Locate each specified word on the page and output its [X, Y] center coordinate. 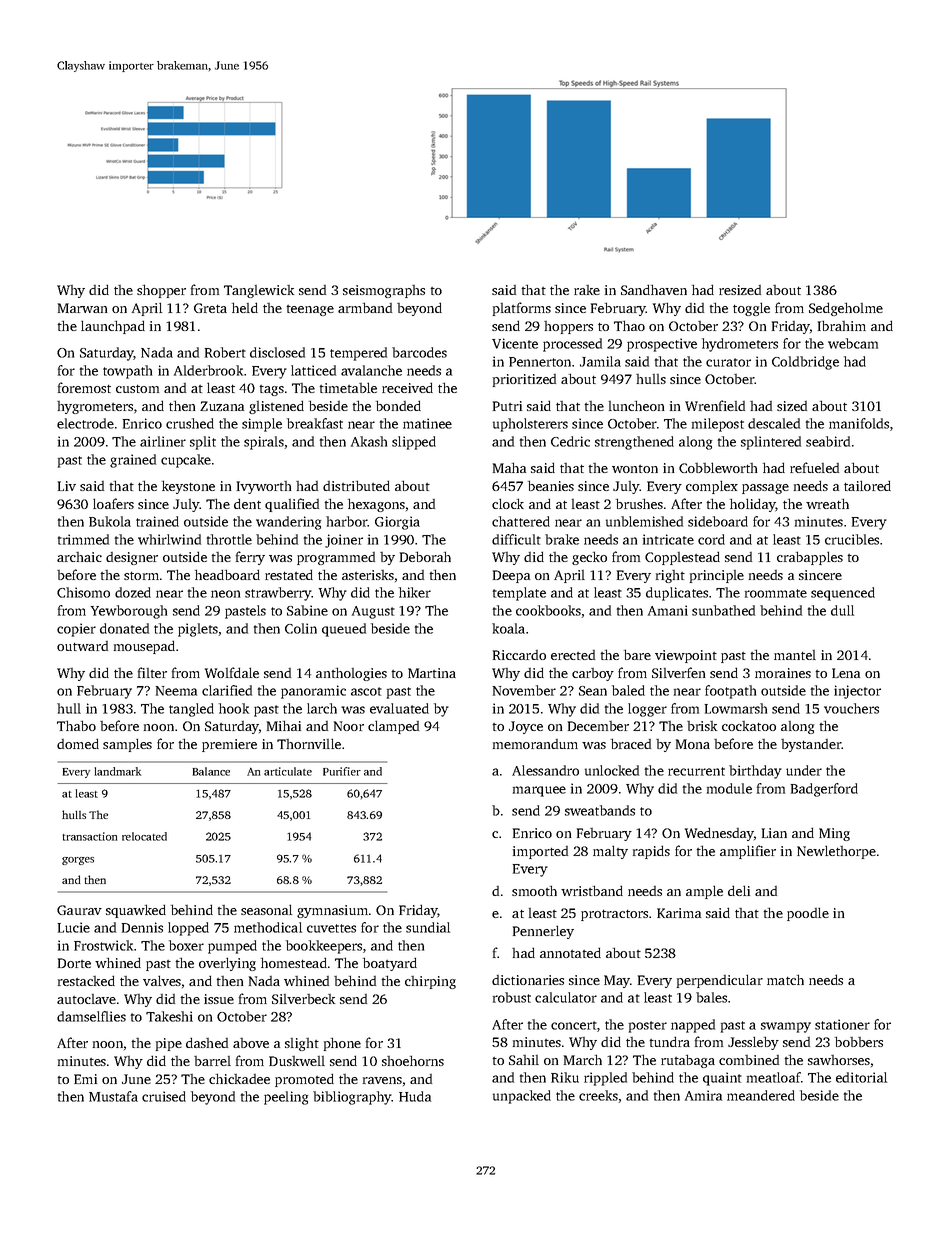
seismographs [384, 291]
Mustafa [113, 1096]
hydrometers [740, 345]
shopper [161, 291]
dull [842, 610]
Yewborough [129, 612]
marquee [539, 791]
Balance [211, 771]
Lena [846, 673]
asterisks [368, 575]
